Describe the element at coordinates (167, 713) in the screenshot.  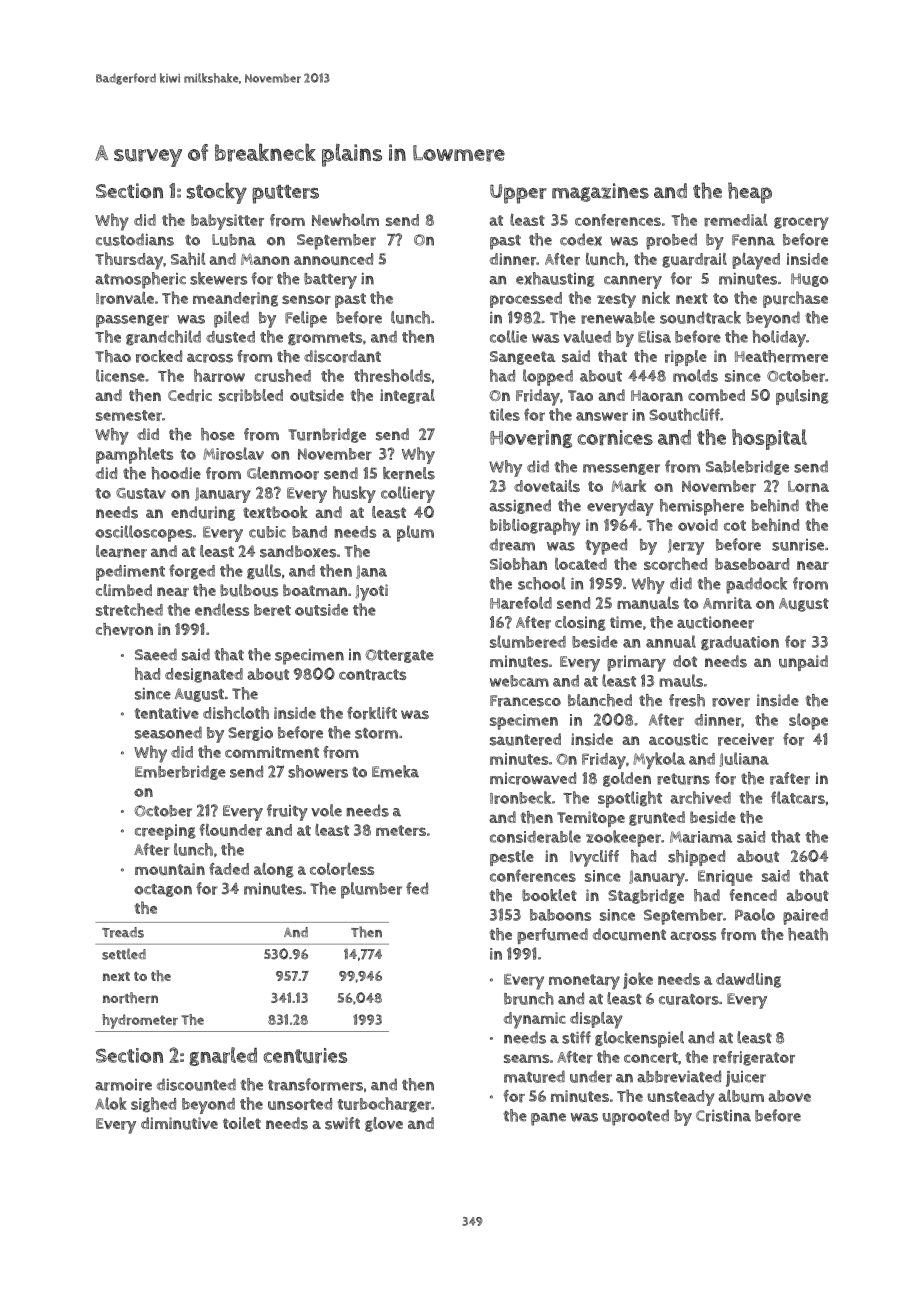
I see `tentative` at that location.
